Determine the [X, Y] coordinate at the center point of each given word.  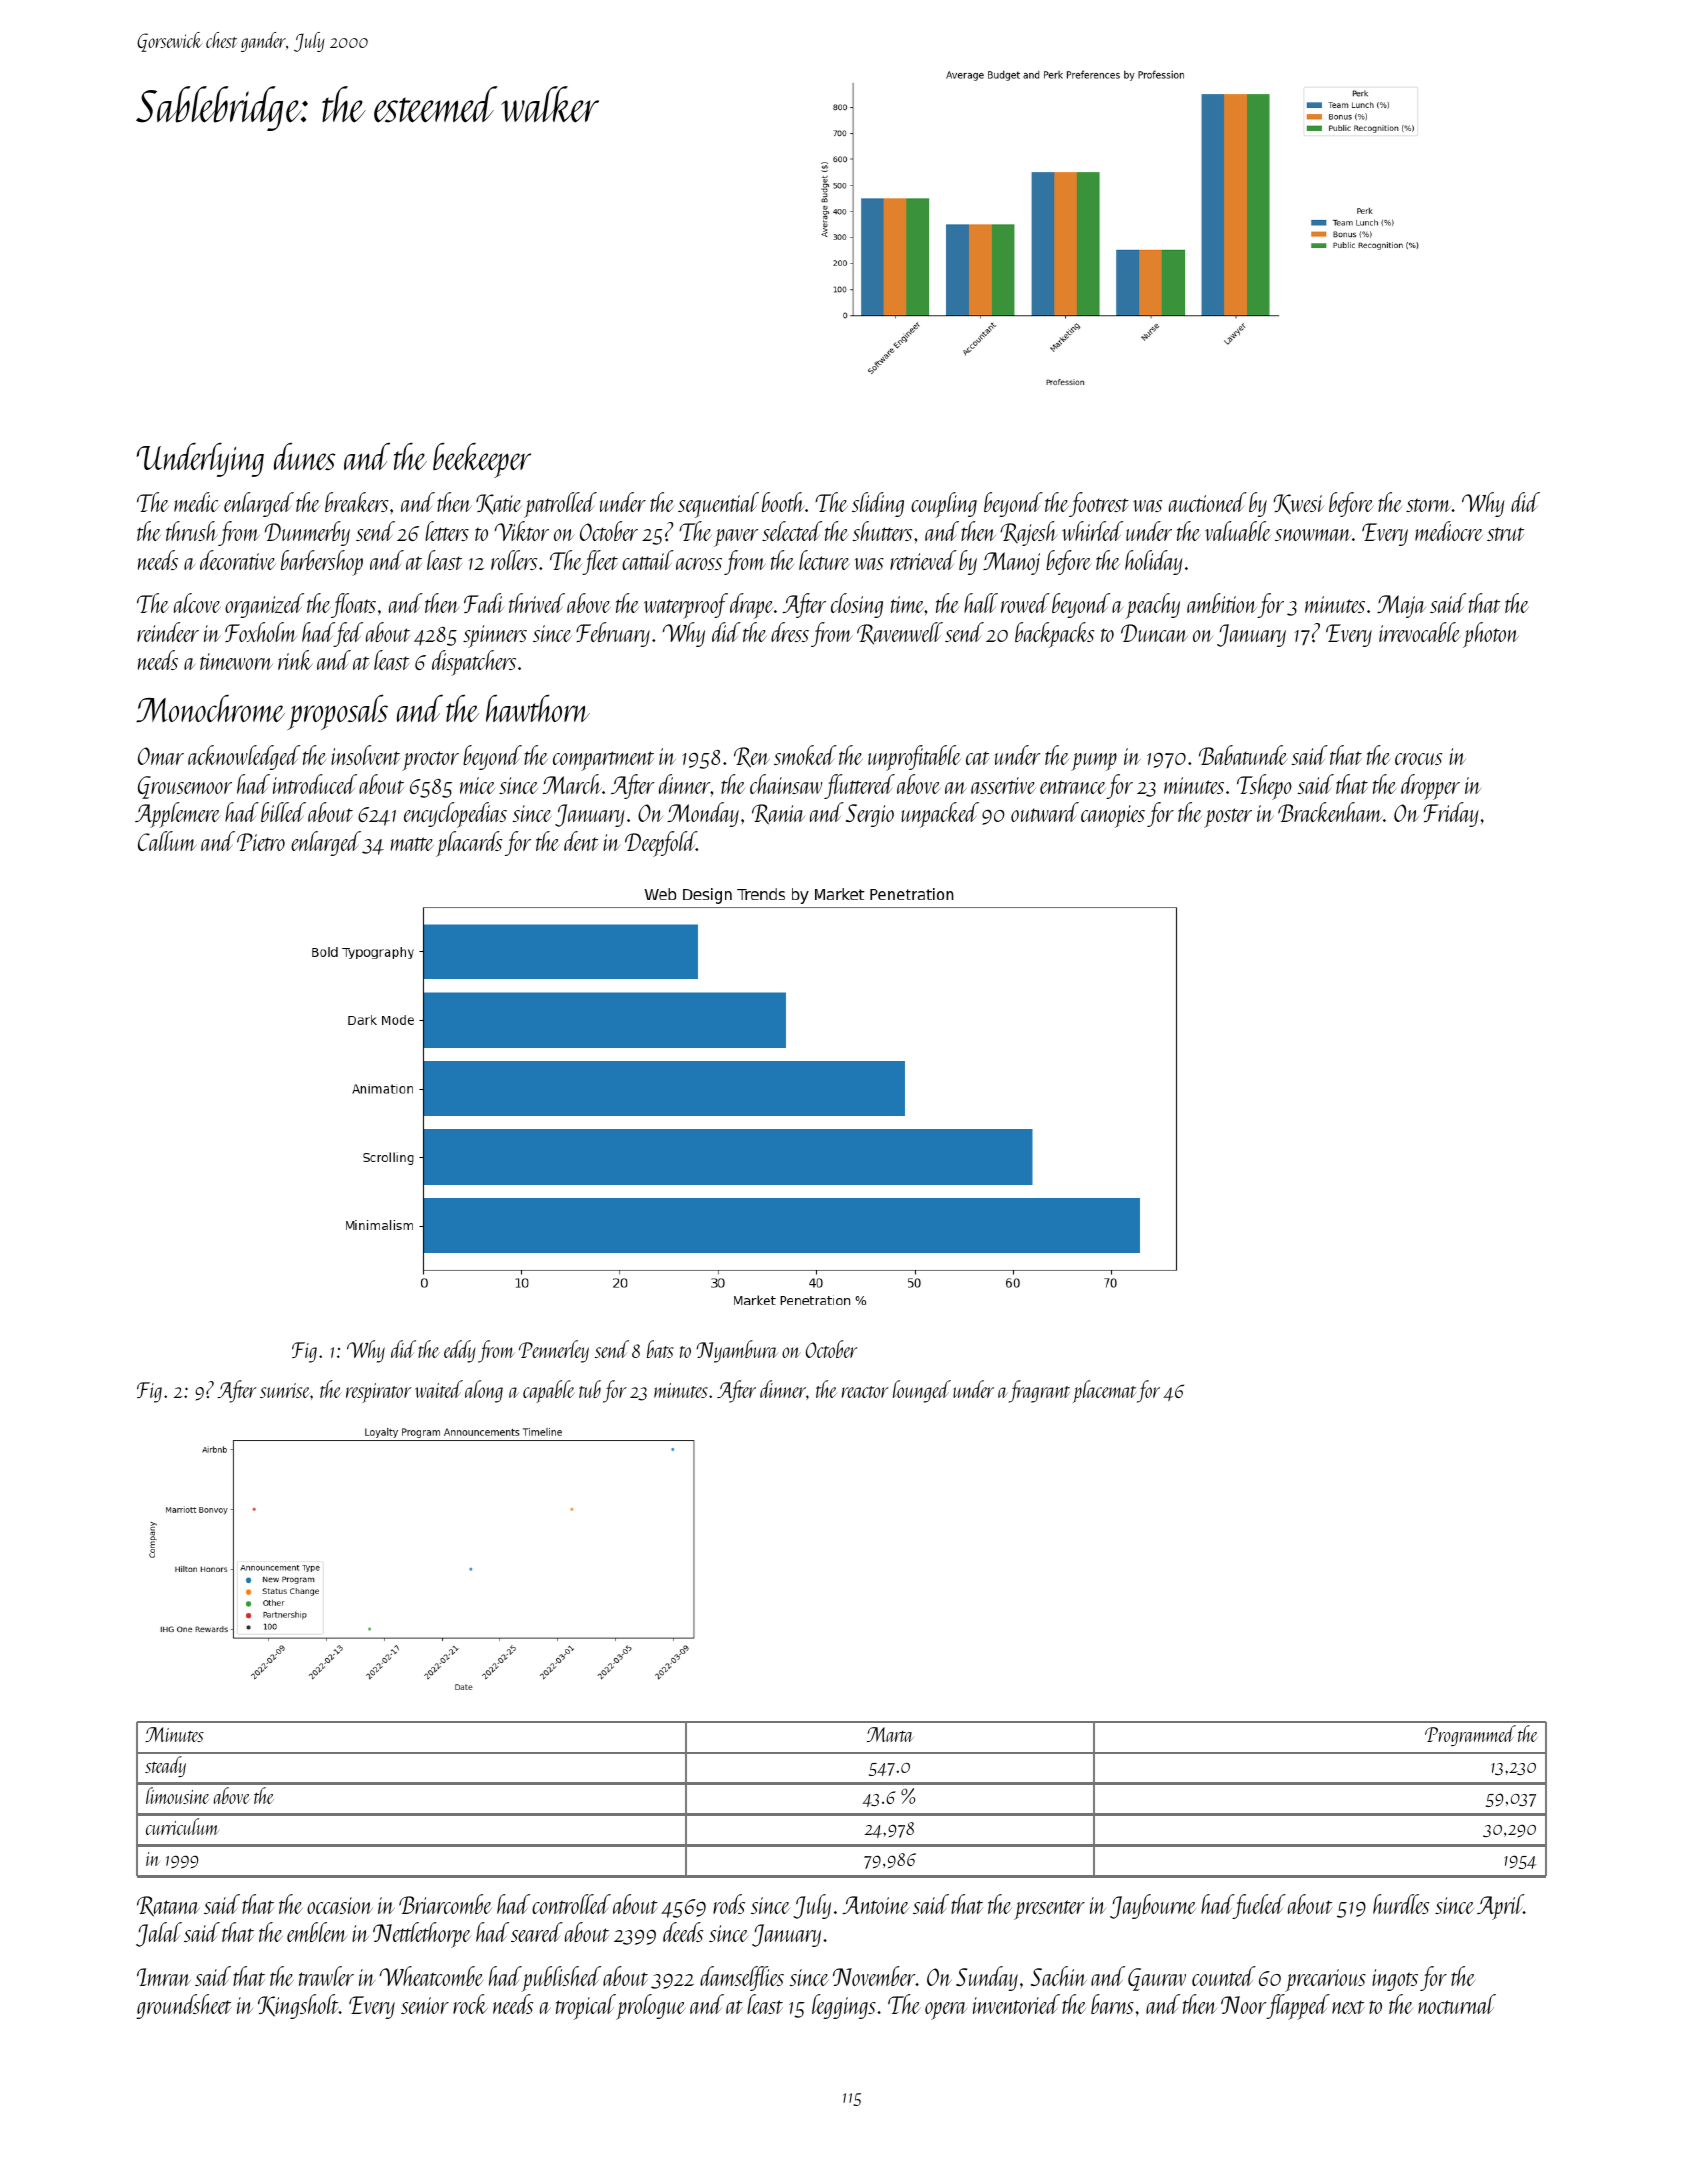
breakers [356, 502]
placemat [1104, 1391]
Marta [890, 1734]
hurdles [1401, 1904]
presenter [1049, 1910]
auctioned [1208, 502]
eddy [459, 1351]
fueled [1260, 1906]
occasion [340, 1905]
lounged [922, 1391]
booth [783, 502]
